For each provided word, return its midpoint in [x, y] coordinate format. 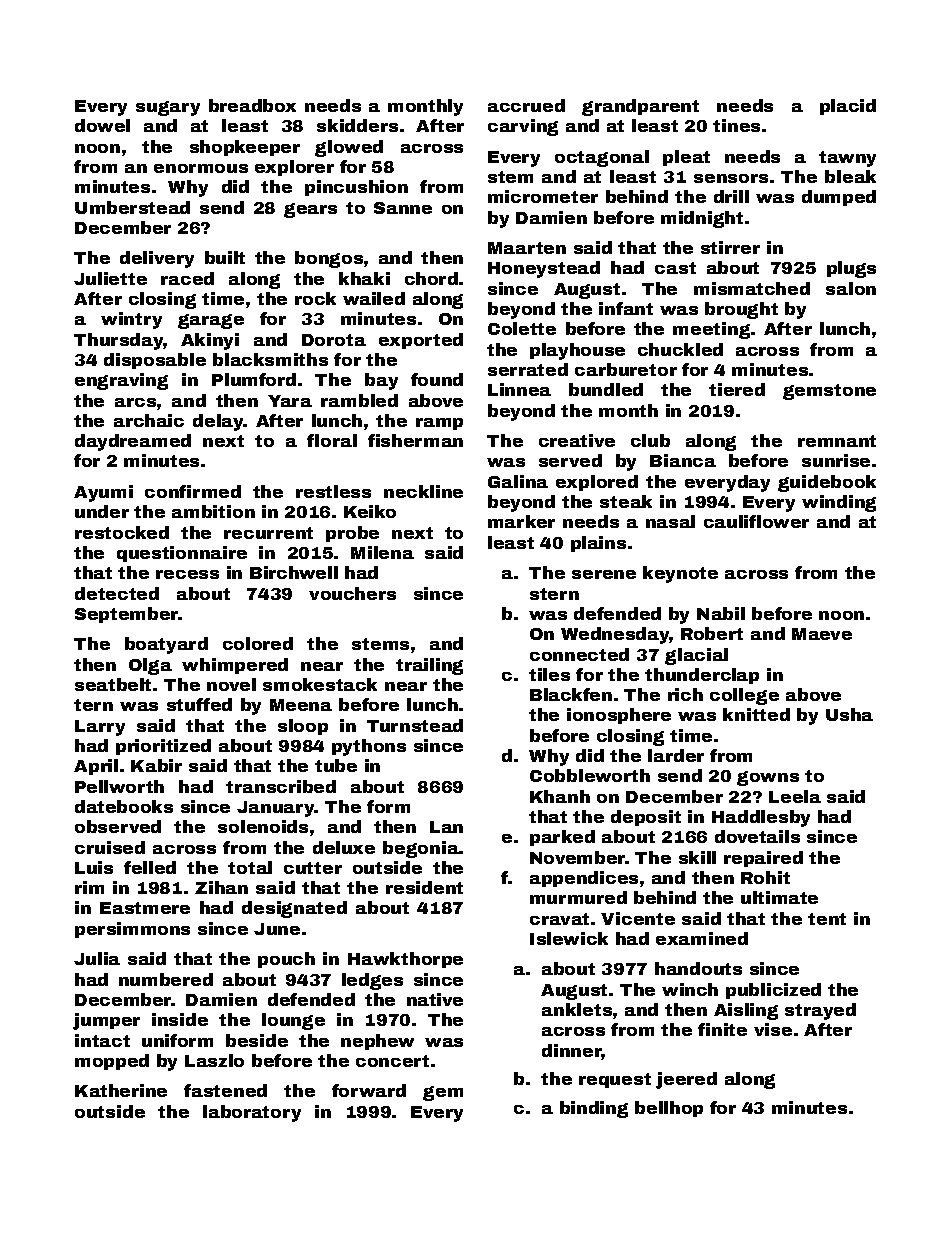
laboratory [252, 1113]
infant [626, 308]
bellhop [669, 1109]
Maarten [527, 248]
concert [392, 1061]
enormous [201, 168]
